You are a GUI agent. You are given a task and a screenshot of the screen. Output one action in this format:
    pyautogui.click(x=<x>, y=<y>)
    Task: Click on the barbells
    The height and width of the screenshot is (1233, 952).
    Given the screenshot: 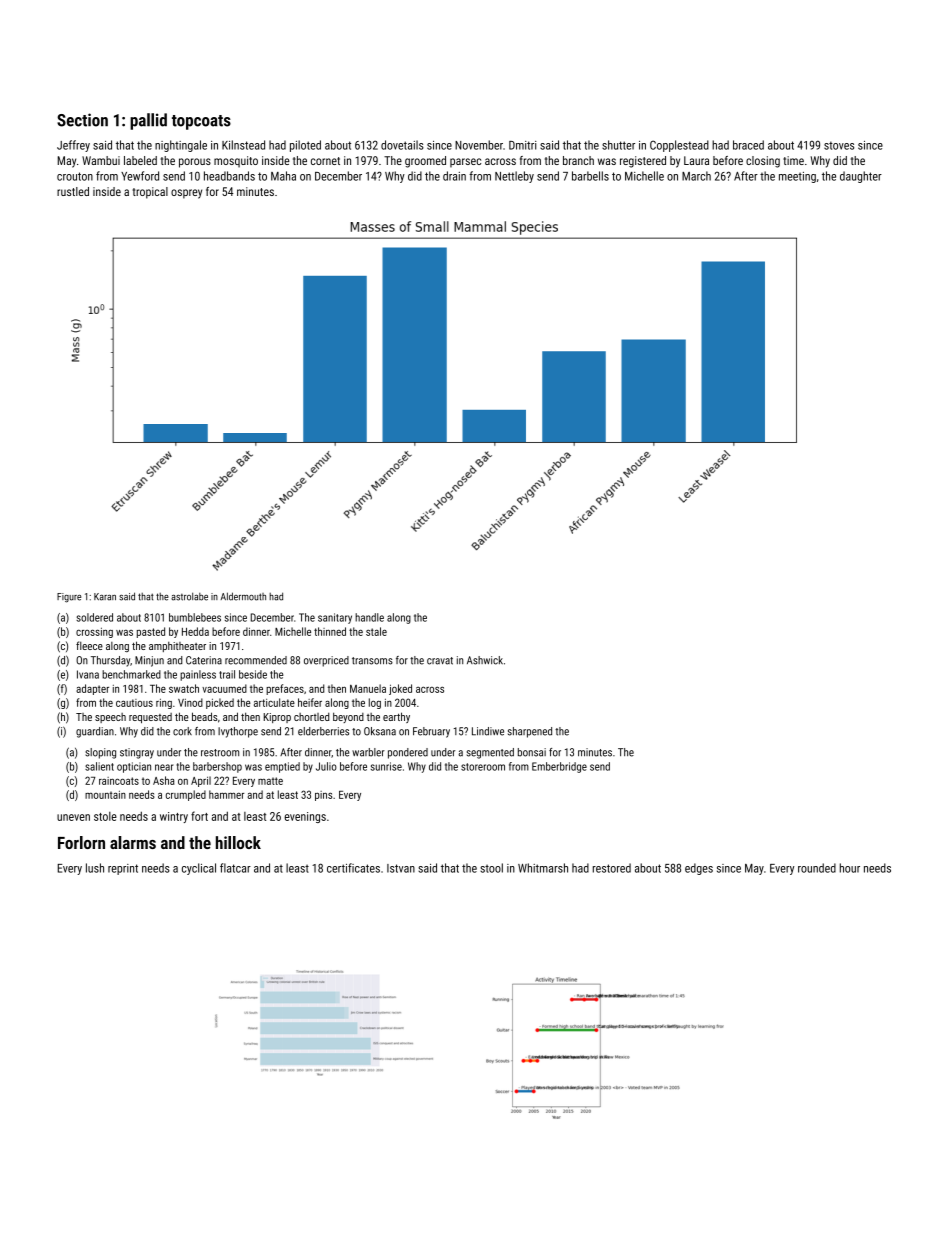 What is the action you would take?
    pyautogui.click(x=590, y=176)
